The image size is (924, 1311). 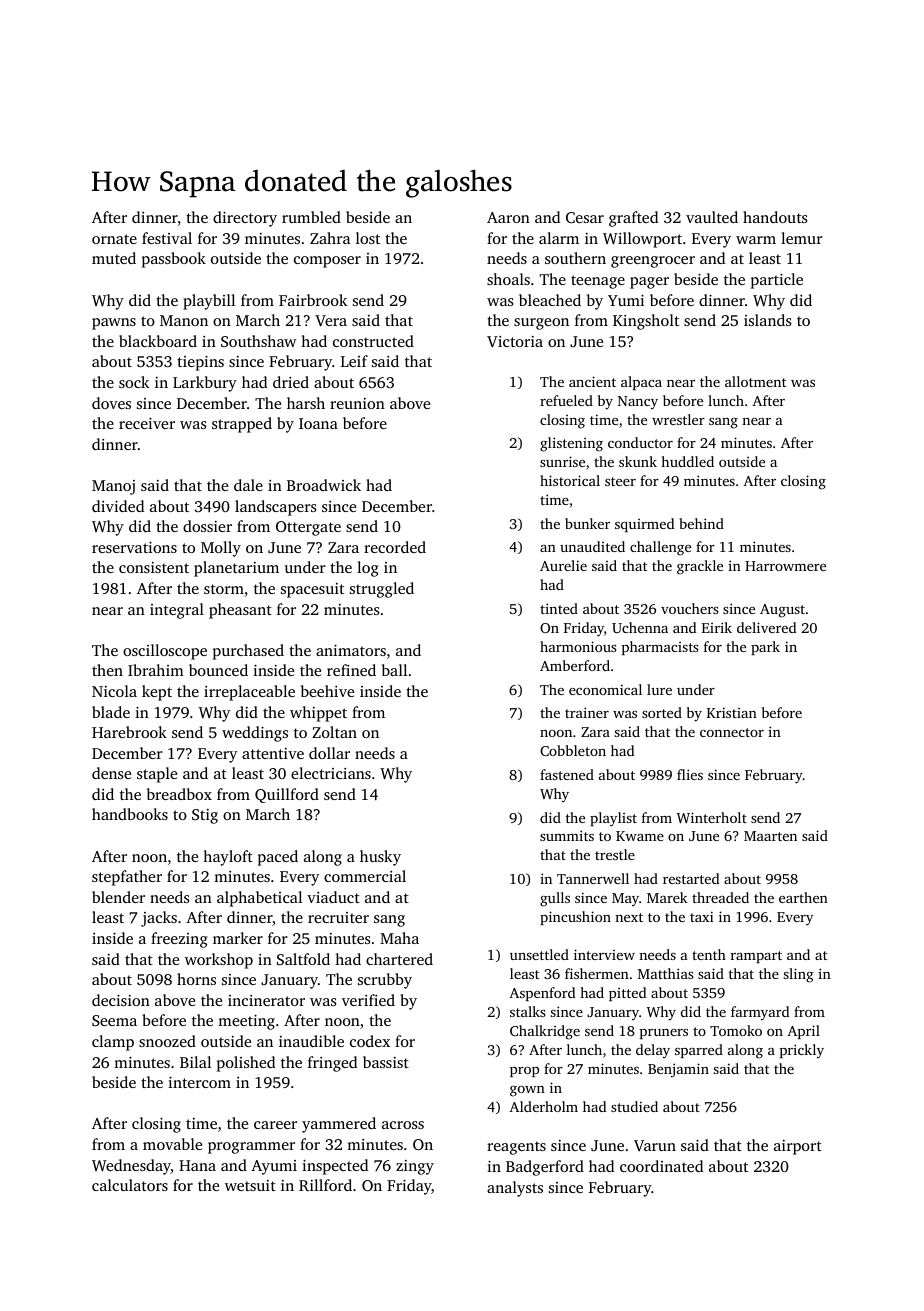 What do you see at coordinates (592, 381) in the screenshot?
I see `ancient` at bounding box center [592, 381].
